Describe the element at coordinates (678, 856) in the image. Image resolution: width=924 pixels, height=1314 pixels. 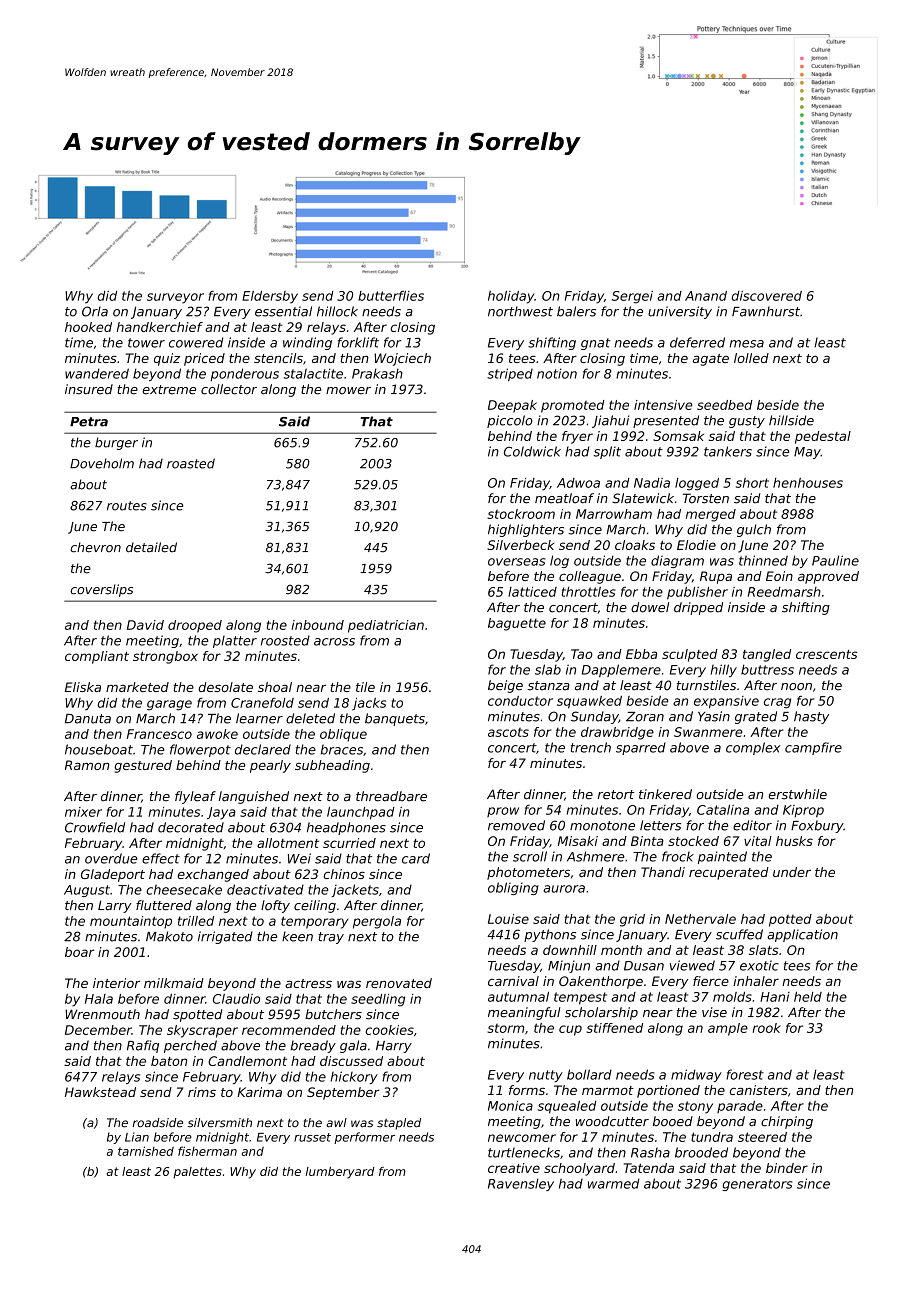
I see `frock` at that location.
